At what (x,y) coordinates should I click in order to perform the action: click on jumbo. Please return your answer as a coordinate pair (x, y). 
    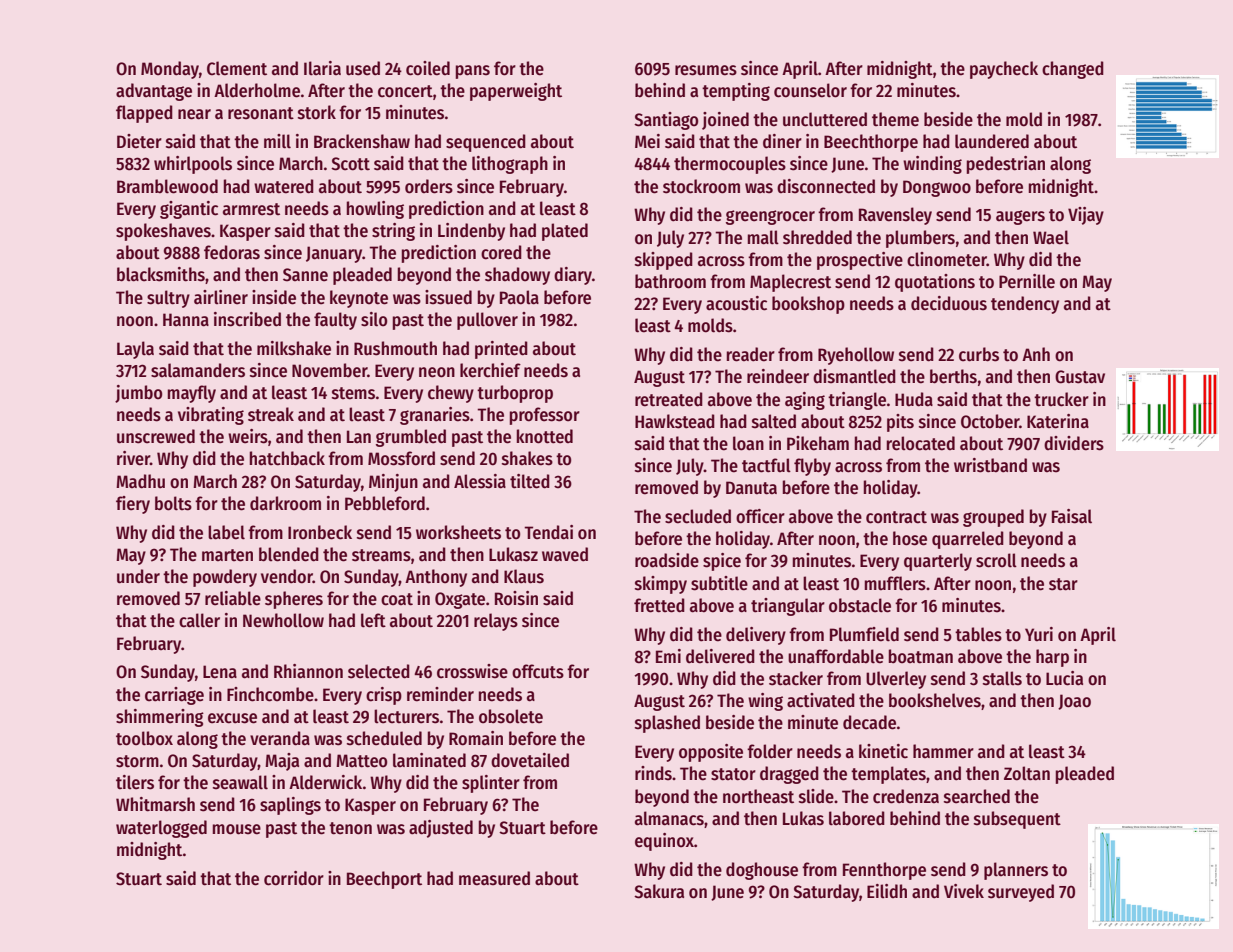
    Looking at the image, I should click on (138, 394).
